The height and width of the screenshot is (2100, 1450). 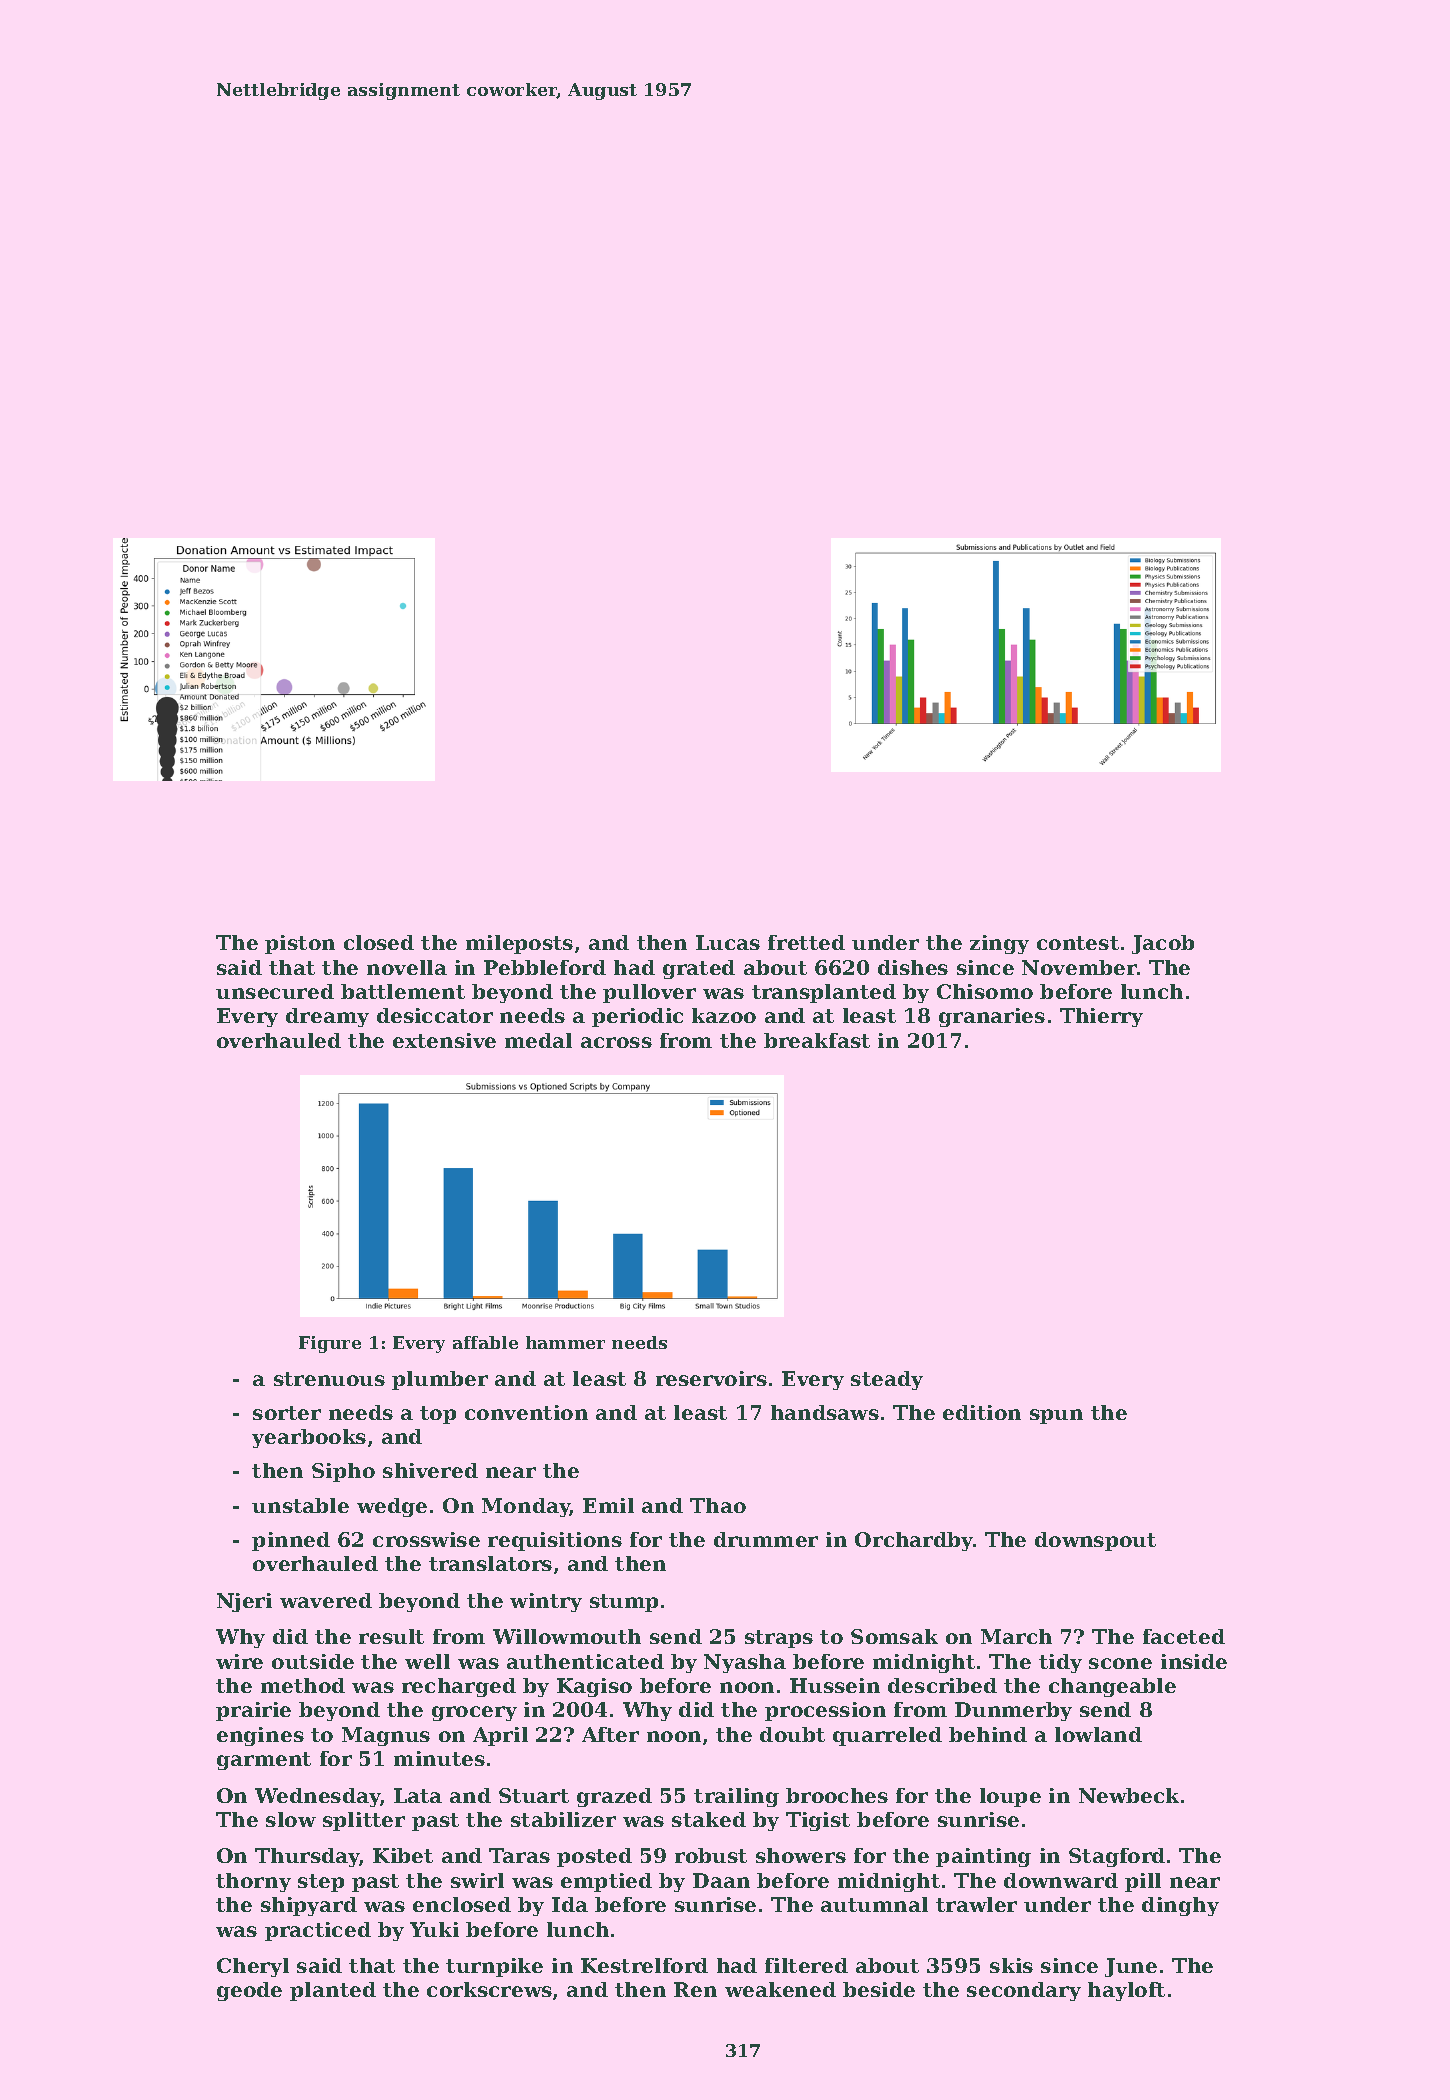 What do you see at coordinates (608, 1505) in the screenshot?
I see `Emil` at bounding box center [608, 1505].
